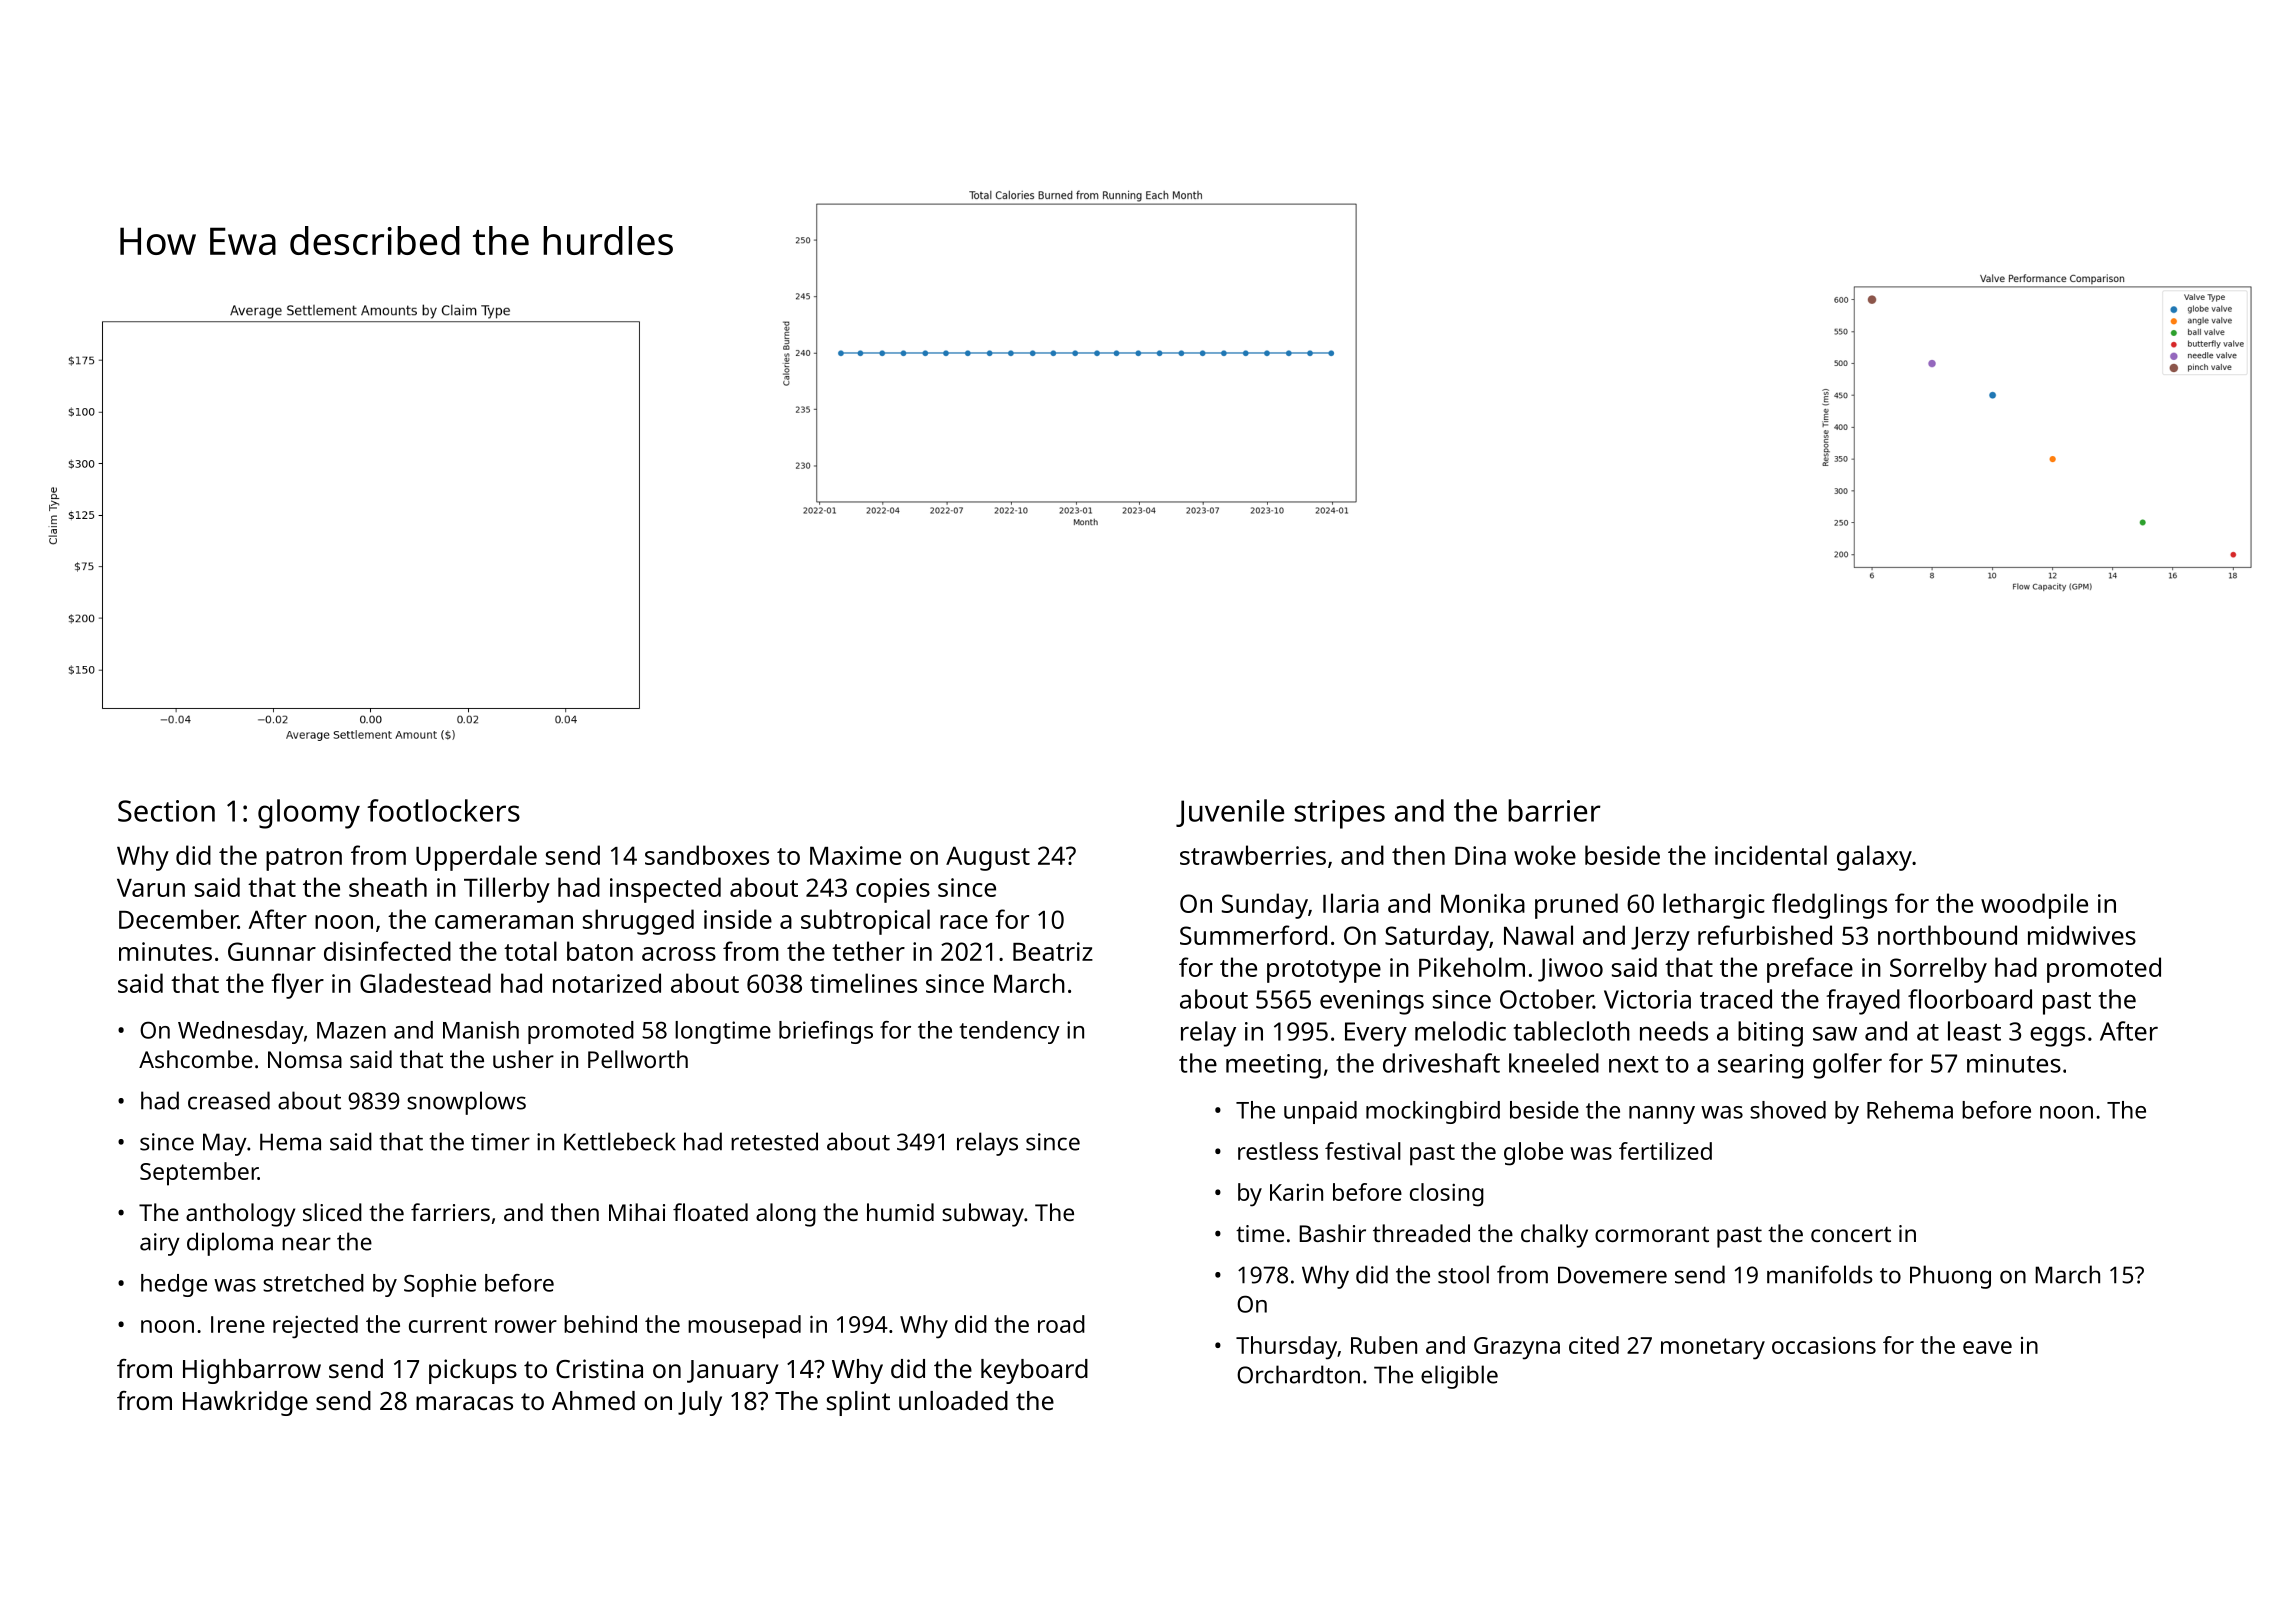 Image resolution: width=2292 pixels, height=1620 pixels. I want to click on anthology, so click(240, 1215).
